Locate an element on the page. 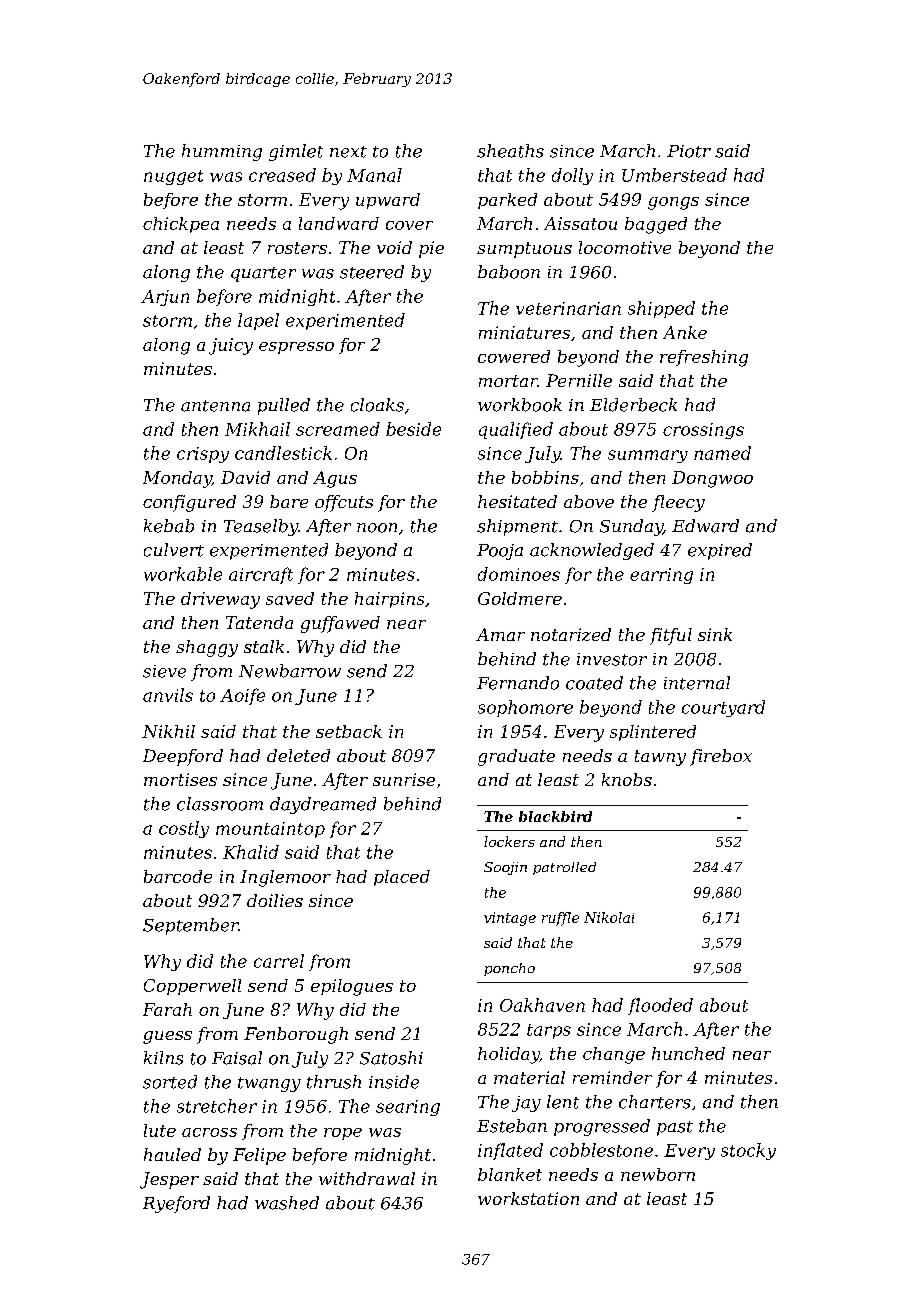  baboon is located at coordinates (509, 272).
